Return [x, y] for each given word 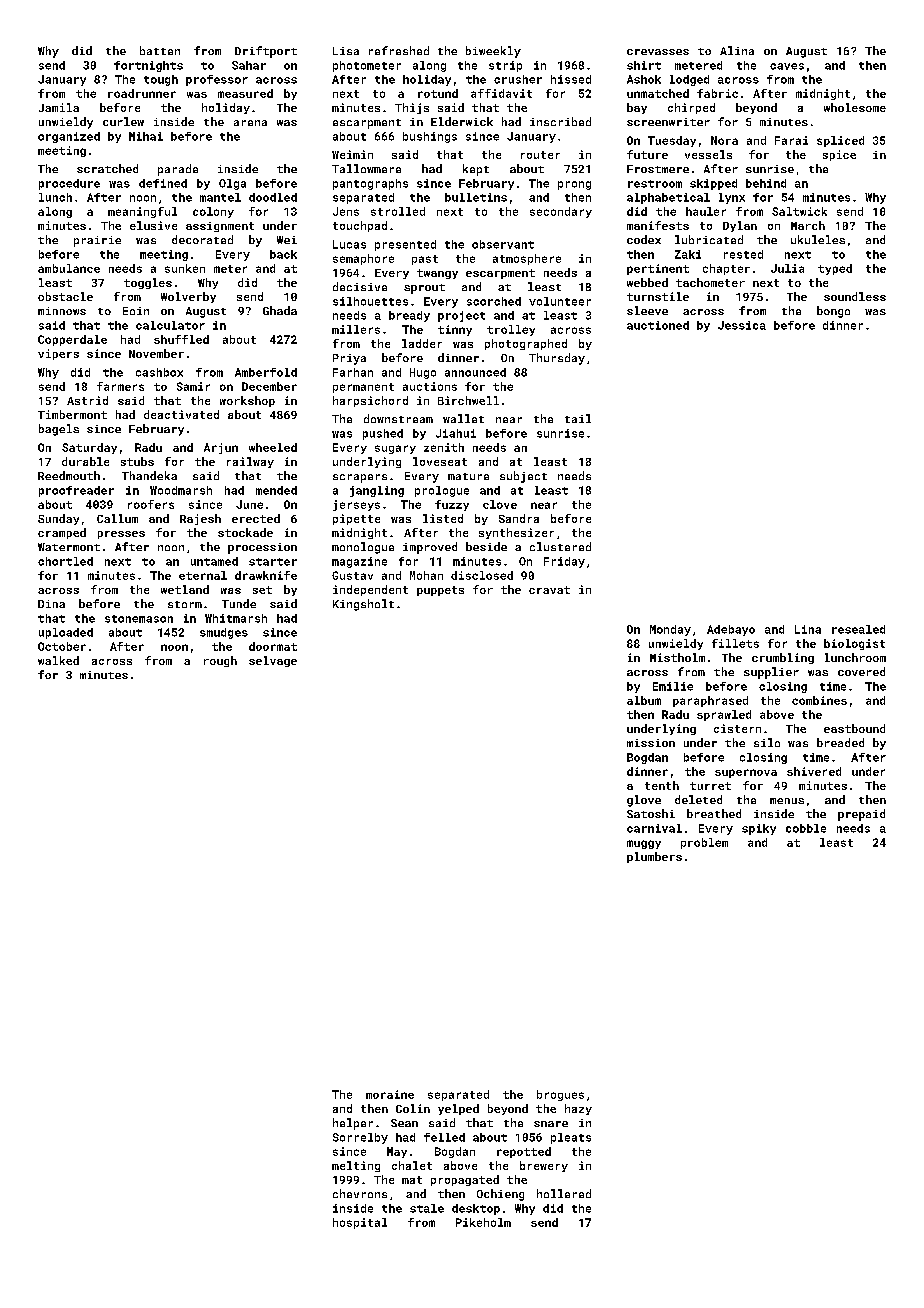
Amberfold [266, 372]
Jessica [742, 325]
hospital [360, 1223]
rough [220, 661]
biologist [854, 644]
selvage [273, 661]
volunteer [560, 301]
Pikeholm [483, 1222]
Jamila [59, 107]
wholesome [855, 107]
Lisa [346, 51]
